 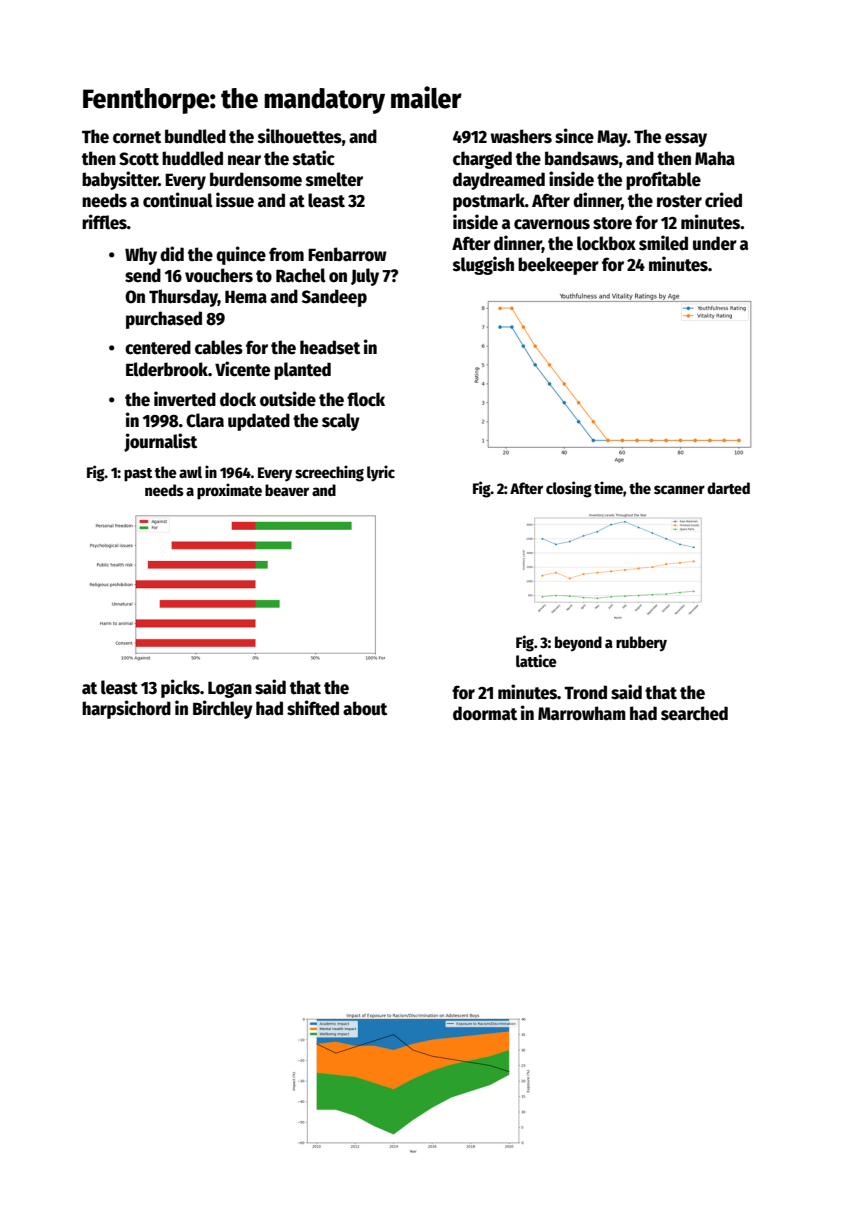 I want to click on scaly, so click(x=341, y=422).
